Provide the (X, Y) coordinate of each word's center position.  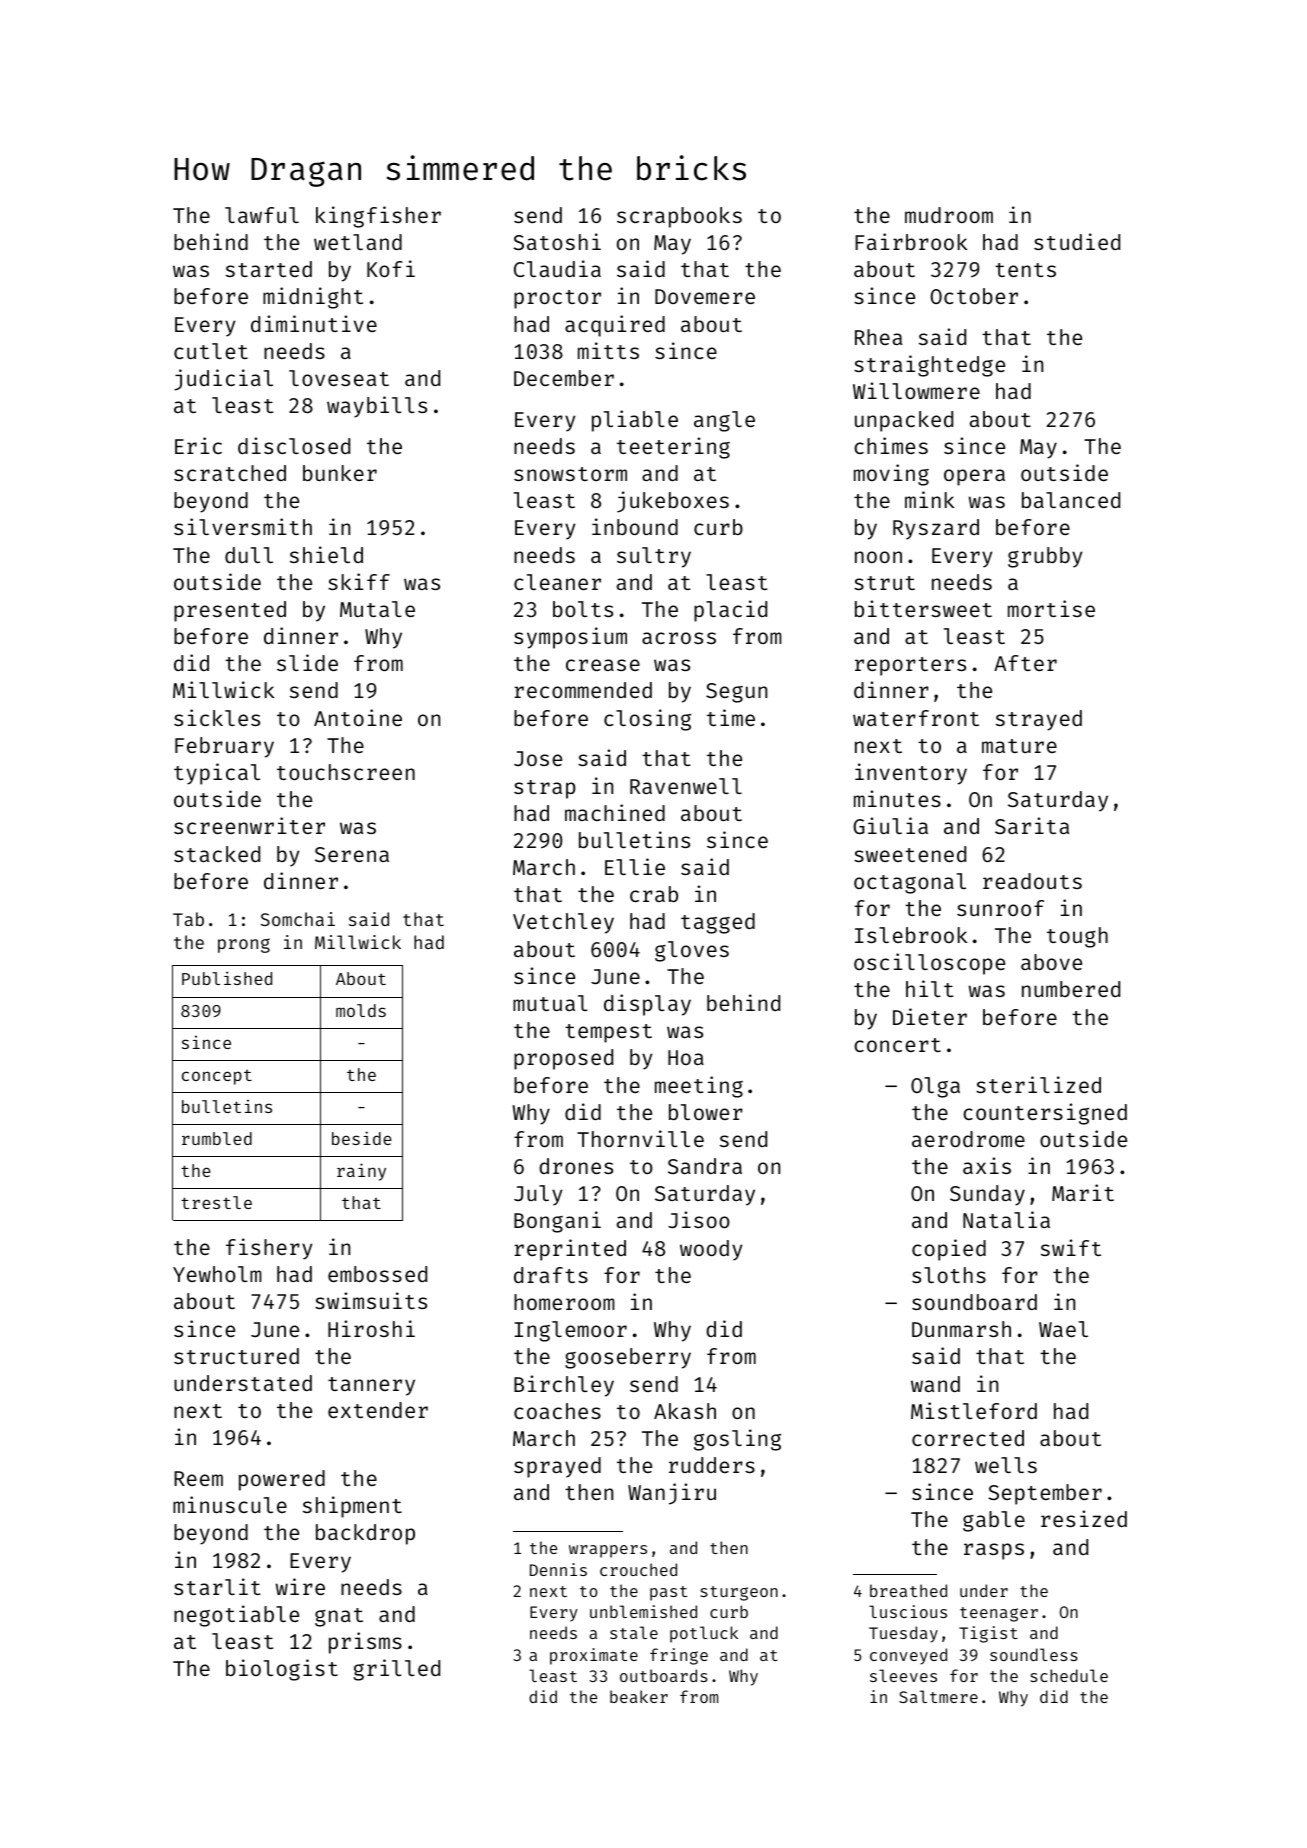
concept (217, 1077)
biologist (282, 1670)
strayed (1039, 720)
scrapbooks (679, 217)
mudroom (949, 215)
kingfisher (378, 217)
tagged (718, 923)
